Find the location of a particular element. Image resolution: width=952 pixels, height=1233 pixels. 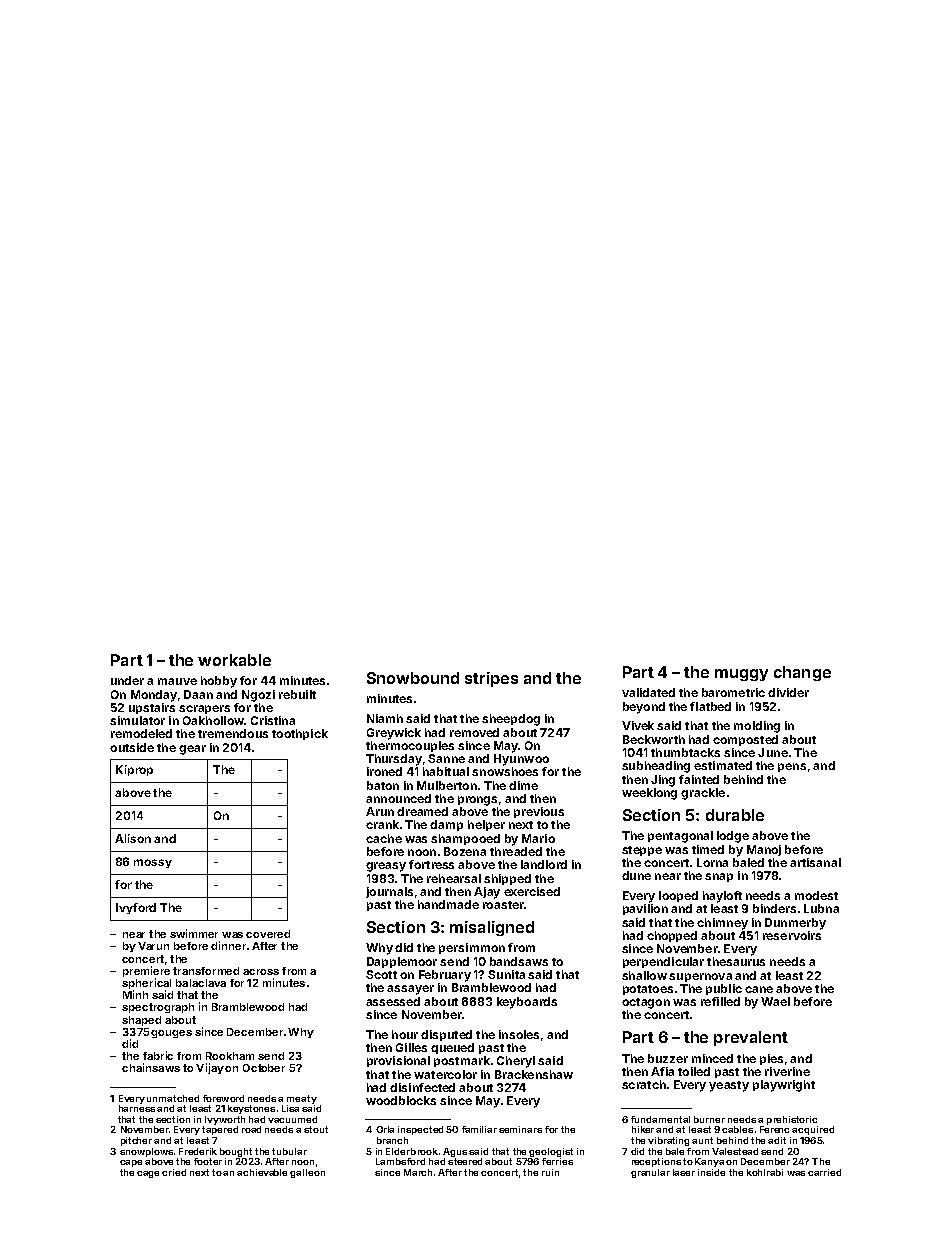

spectrograph is located at coordinates (158, 1008).
